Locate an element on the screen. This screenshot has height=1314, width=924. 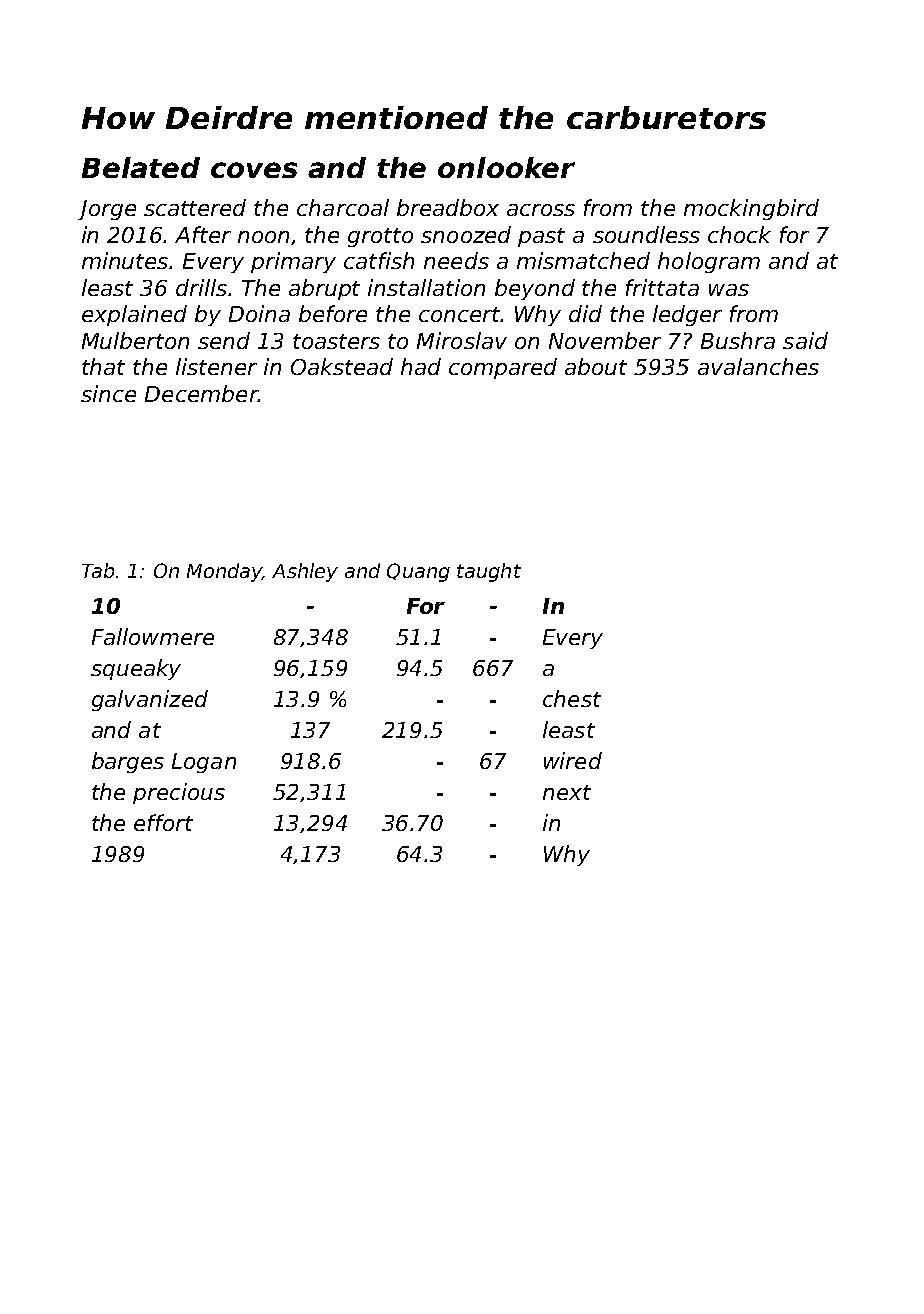
Belated is located at coordinates (141, 167).
